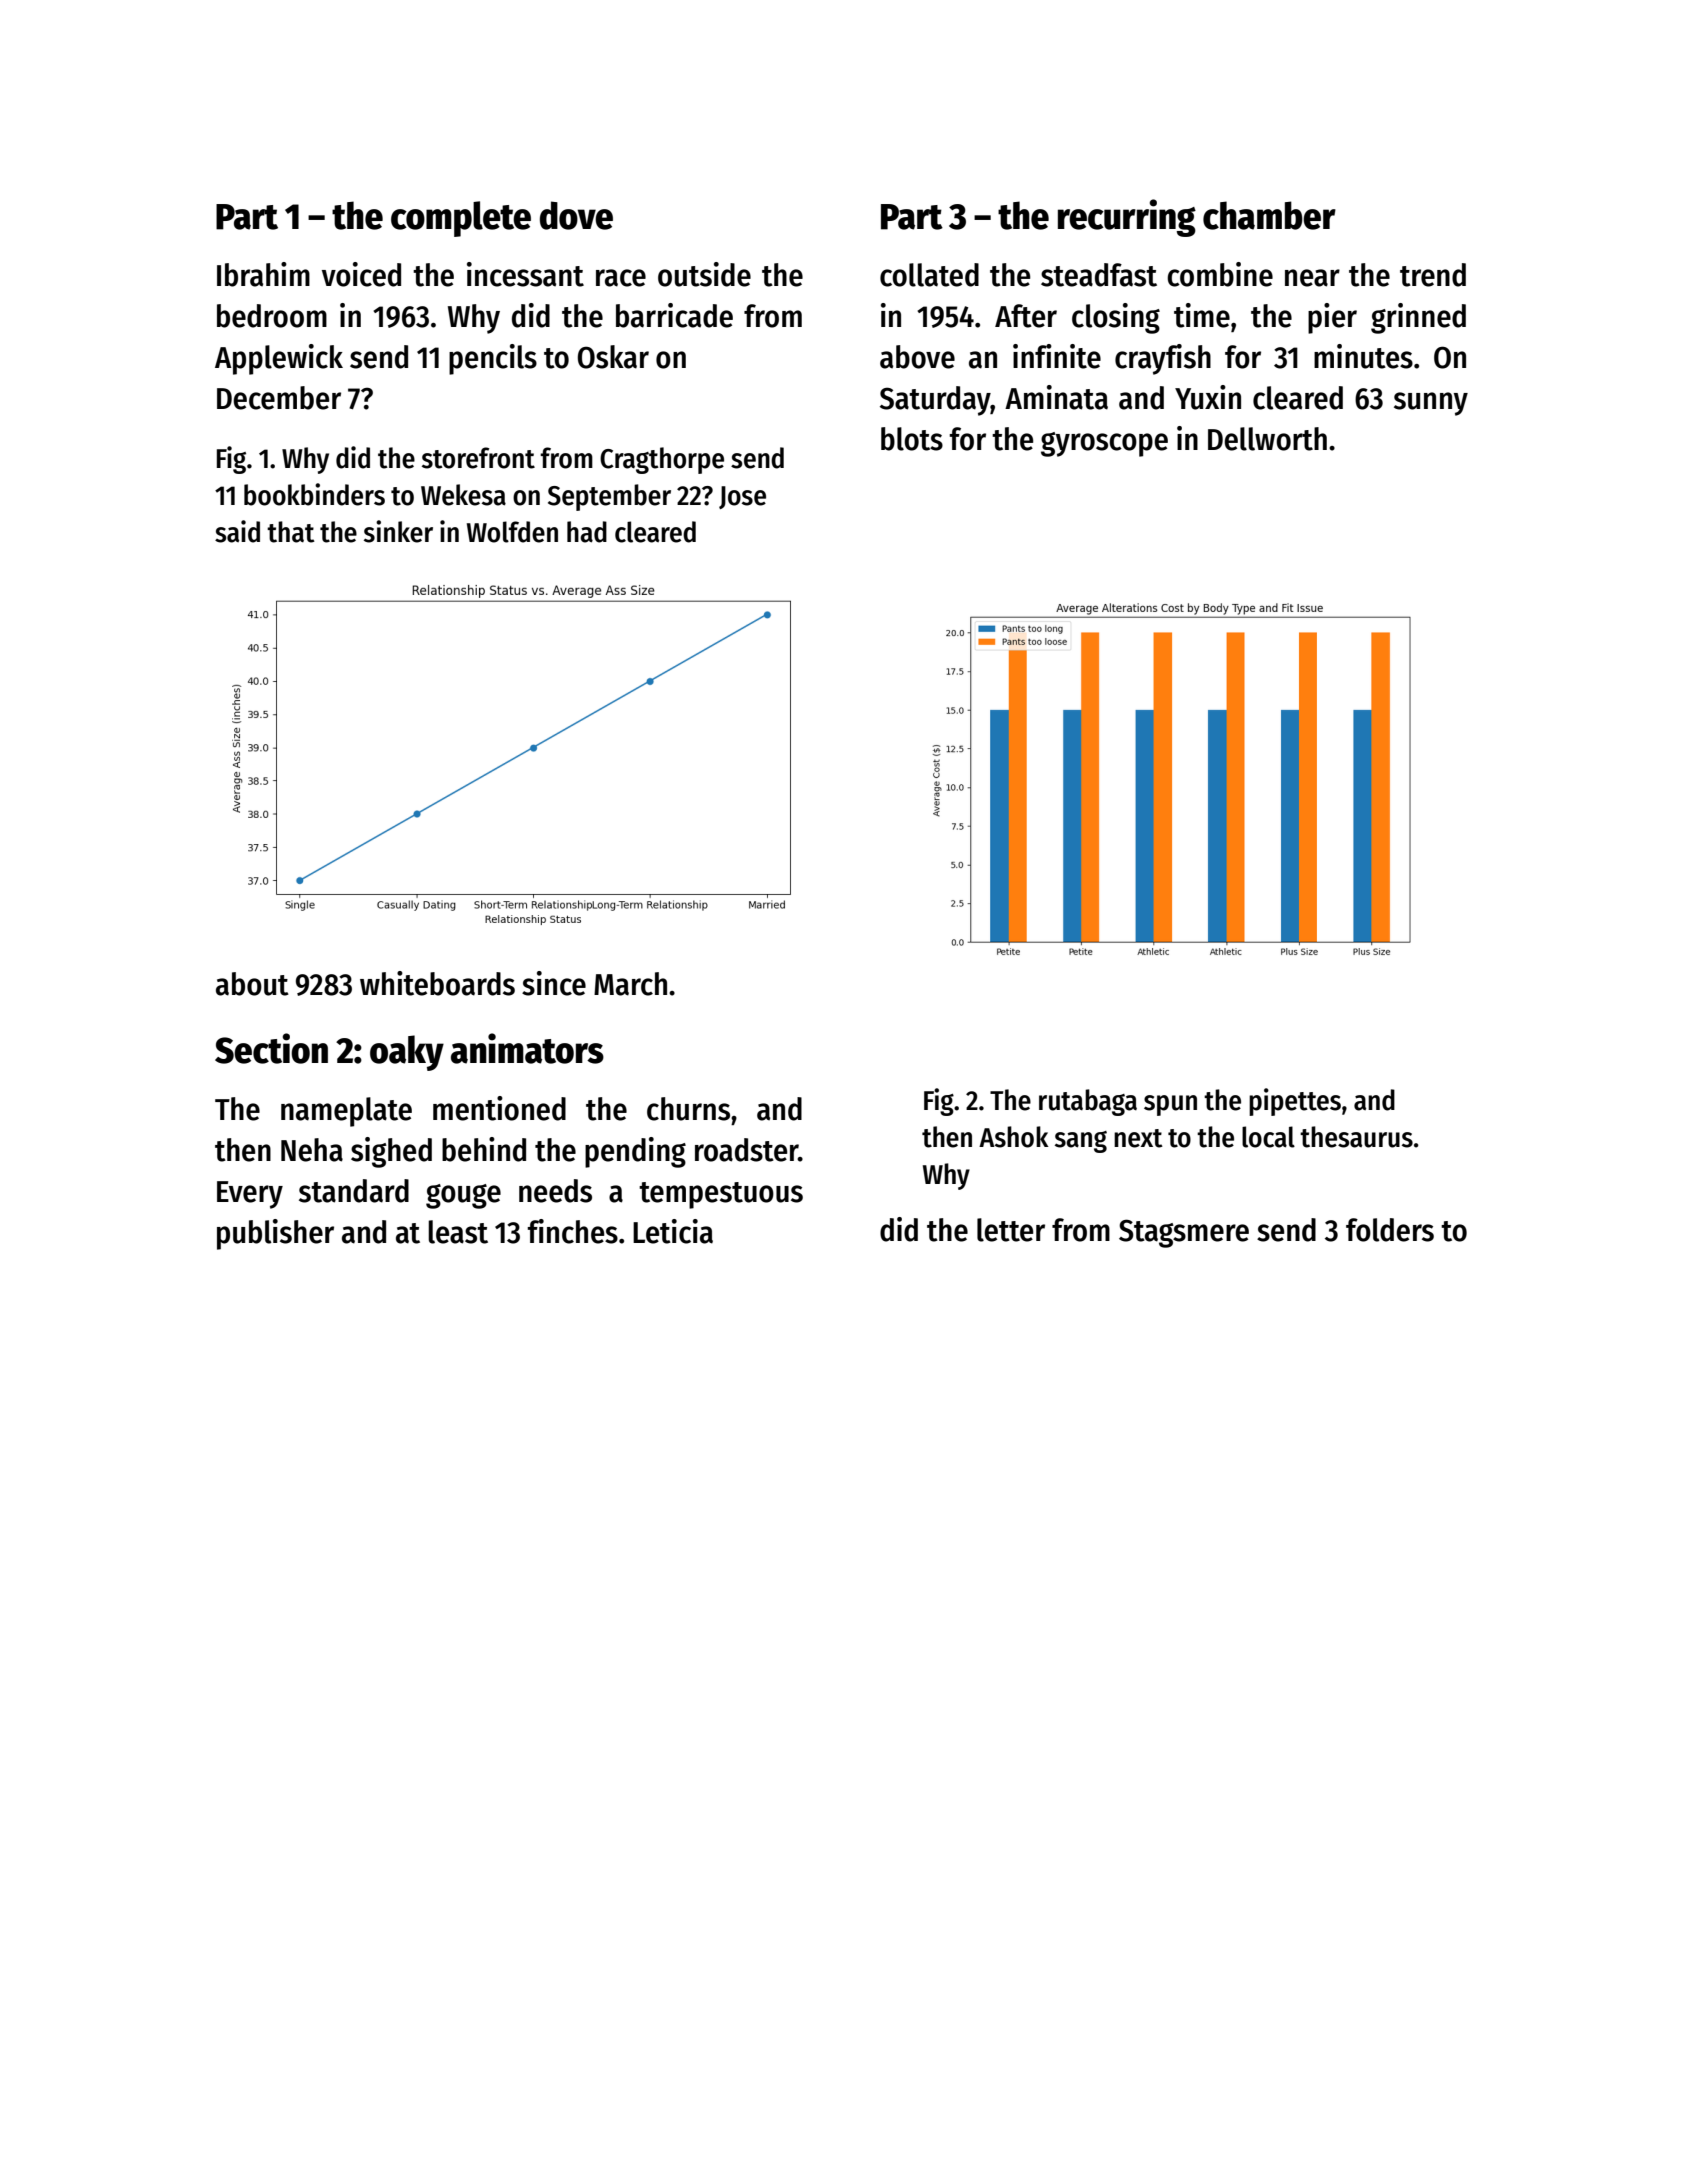 This screenshot has height=2178, width=1683. What do you see at coordinates (1295, 1102) in the screenshot?
I see `pipettes` at bounding box center [1295, 1102].
